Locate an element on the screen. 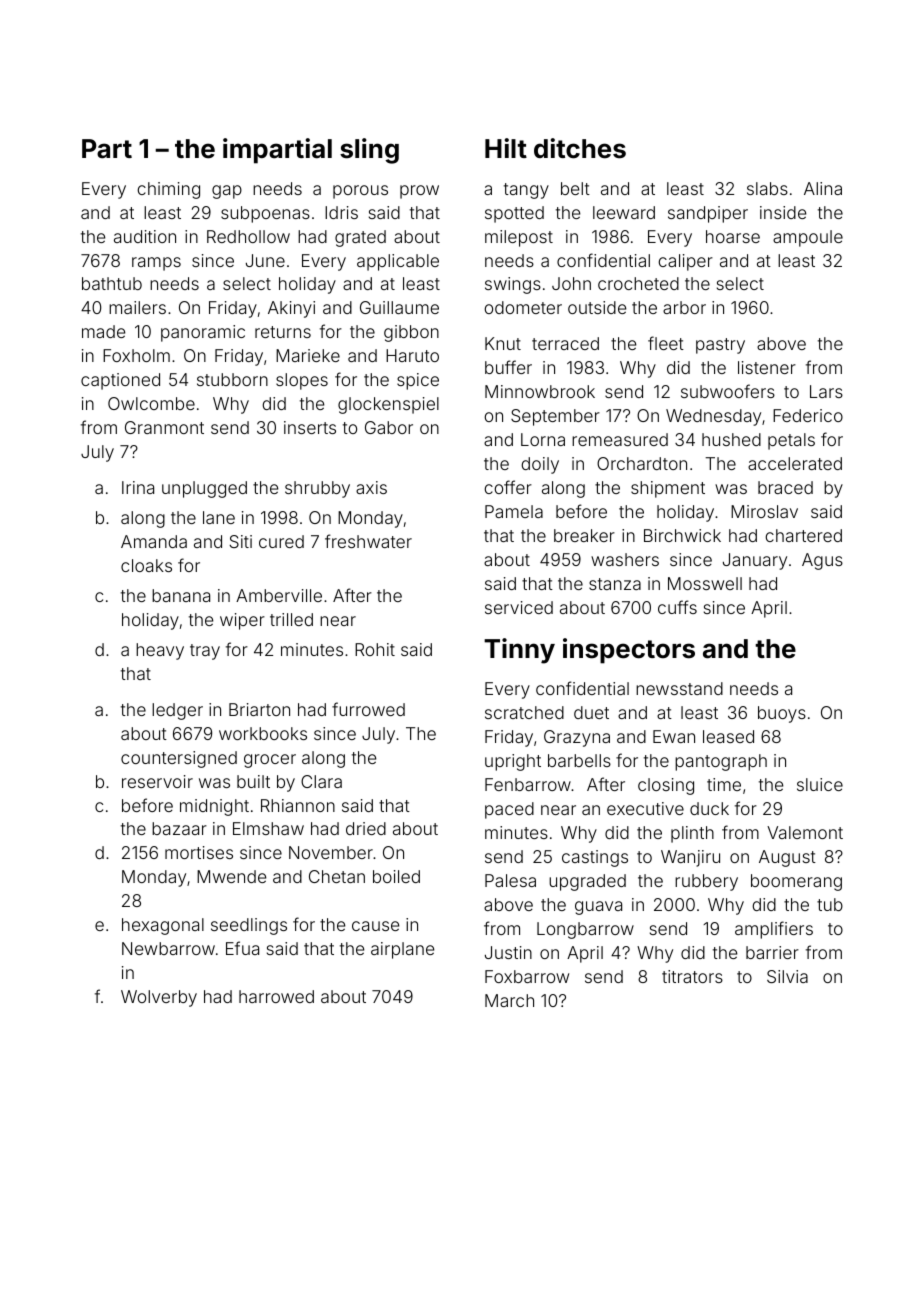 This screenshot has height=1314, width=924. petals is located at coordinates (791, 441).
